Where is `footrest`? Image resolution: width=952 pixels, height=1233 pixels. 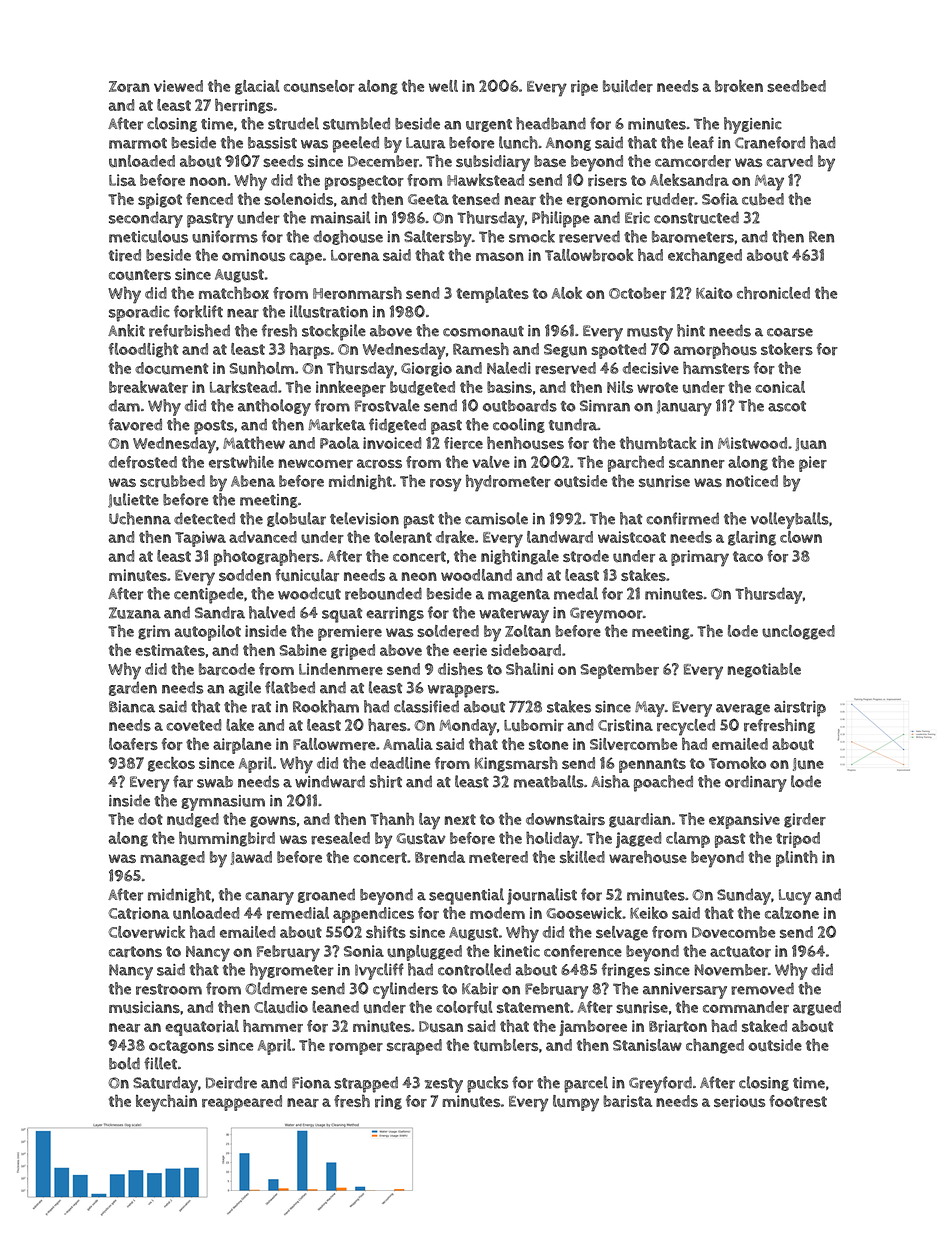 footrest is located at coordinates (798, 1101).
